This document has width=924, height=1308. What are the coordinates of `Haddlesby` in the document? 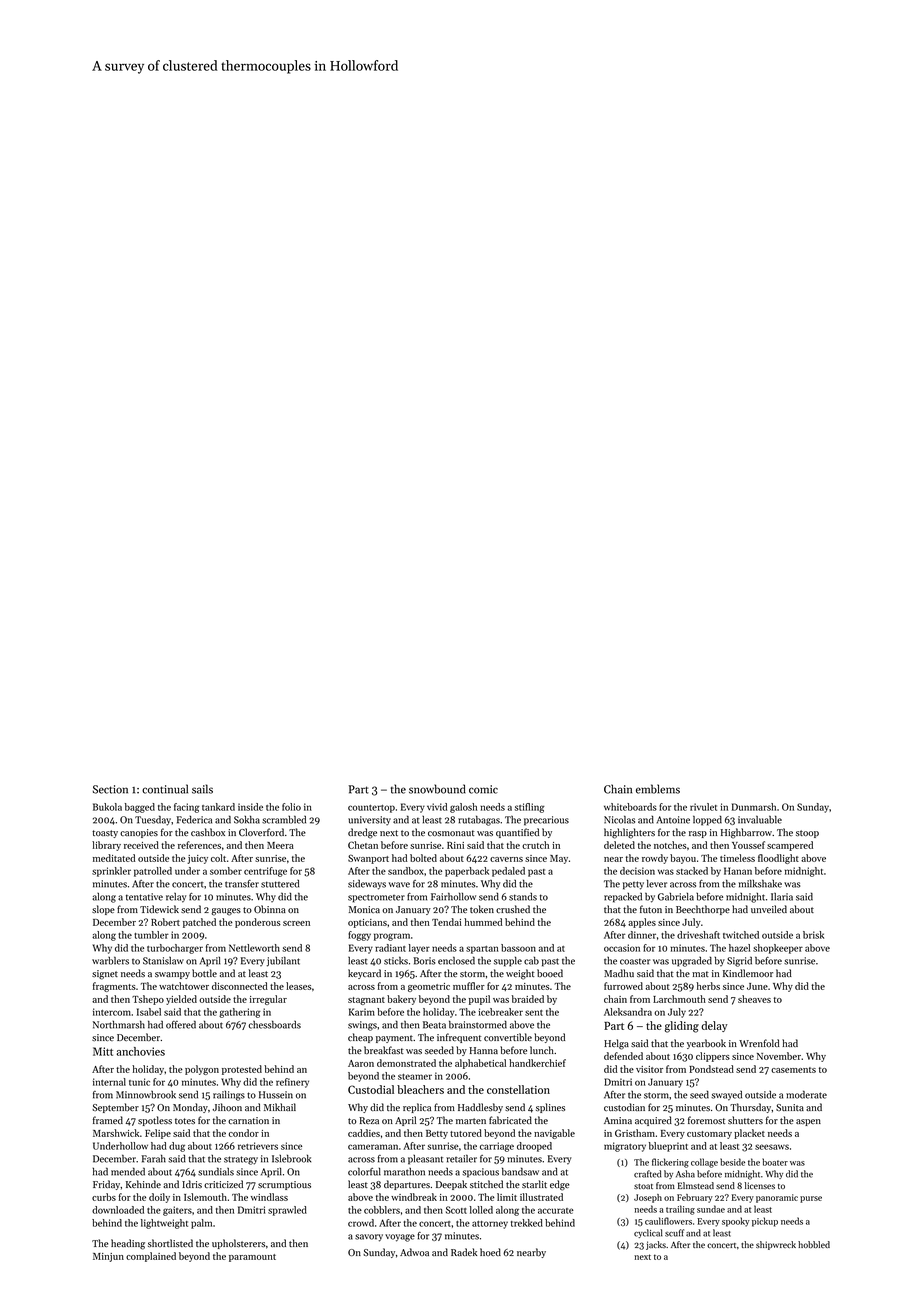 It's located at (480, 1108).
